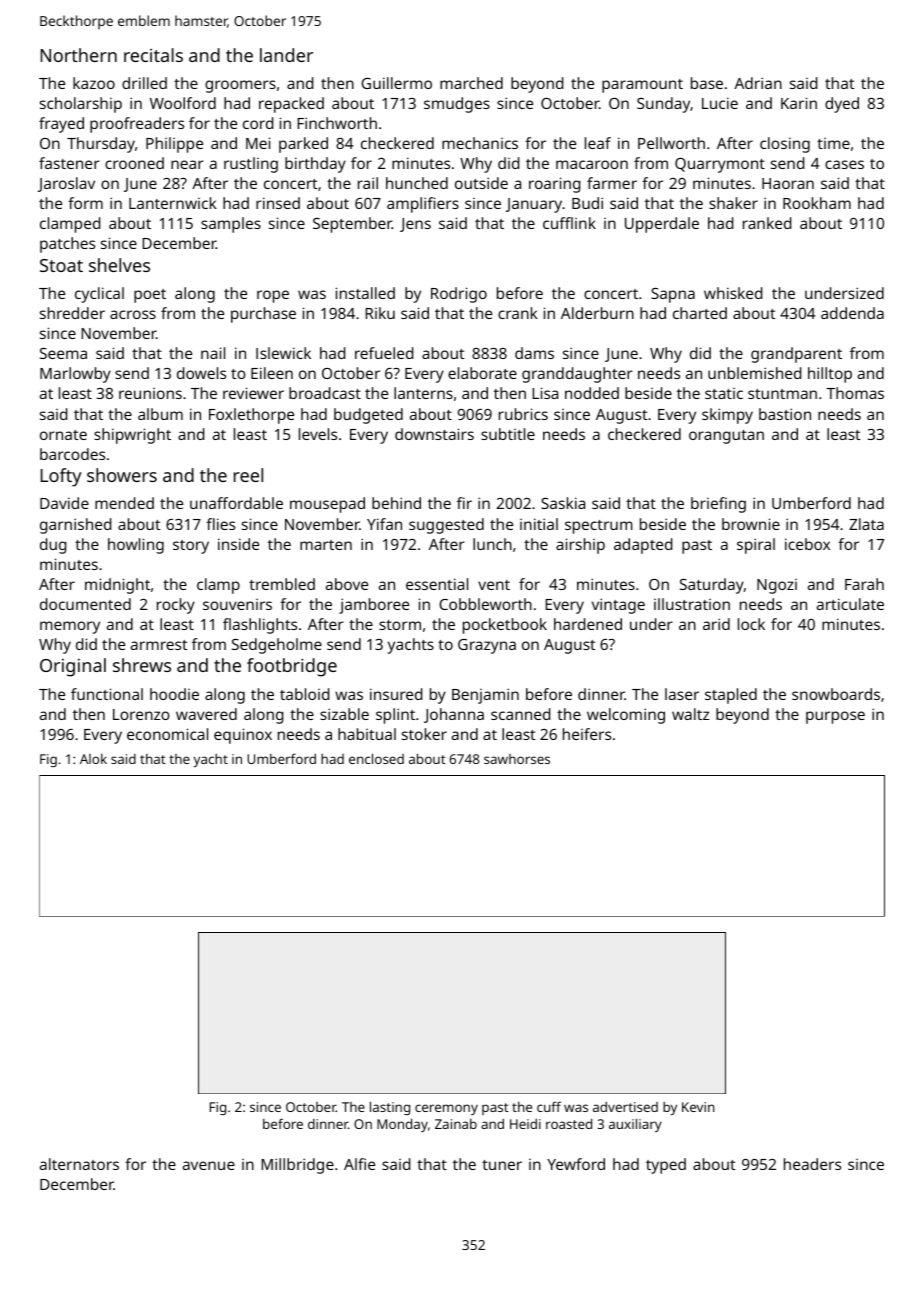  What do you see at coordinates (365, 293) in the screenshot?
I see `installed` at bounding box center [365, 293].
